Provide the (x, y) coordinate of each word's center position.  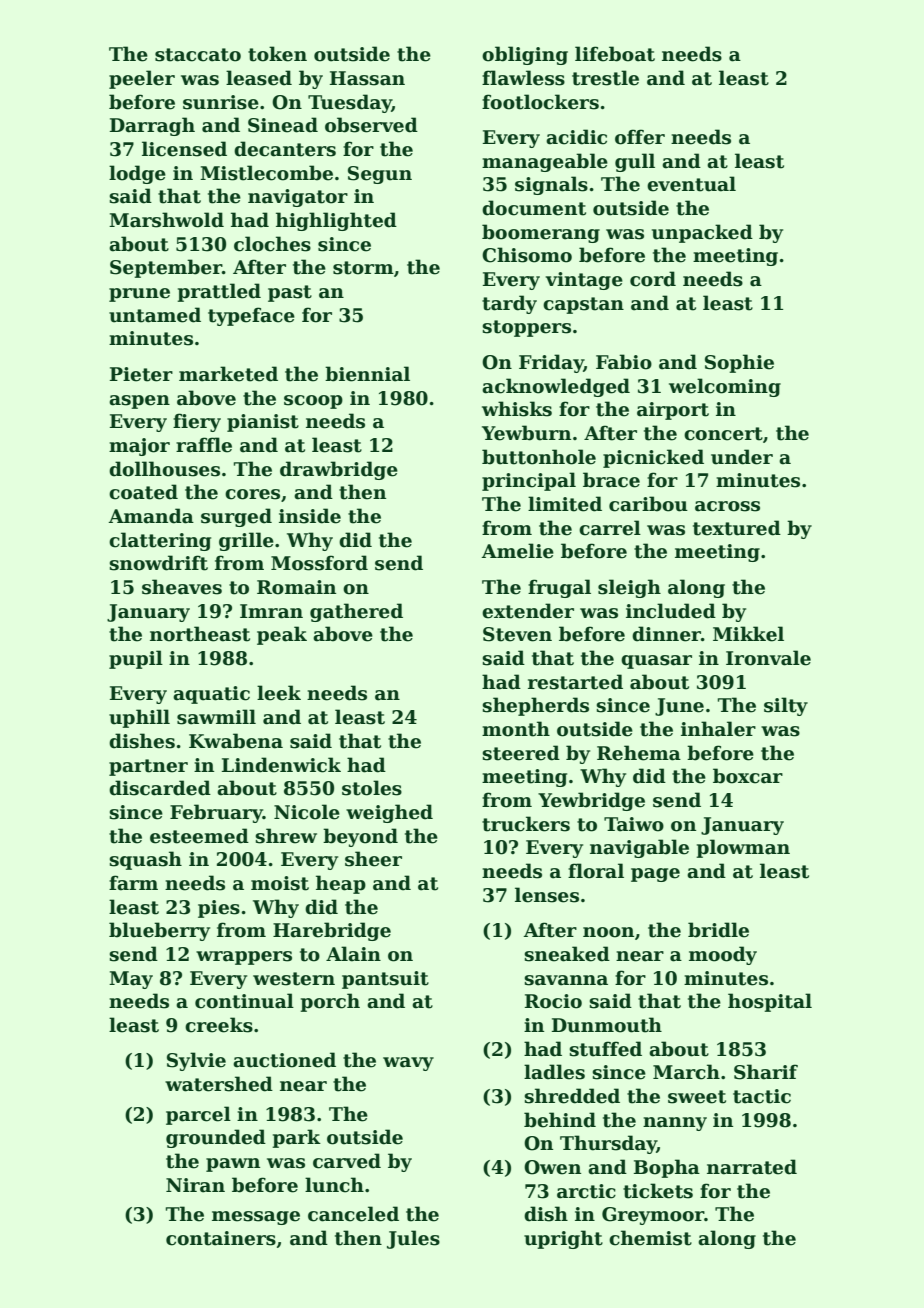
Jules (413, 1239)
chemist (650, 1238)
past (290, 293)
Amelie (518, 551)
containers (221, 1238)
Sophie (739, 363)
